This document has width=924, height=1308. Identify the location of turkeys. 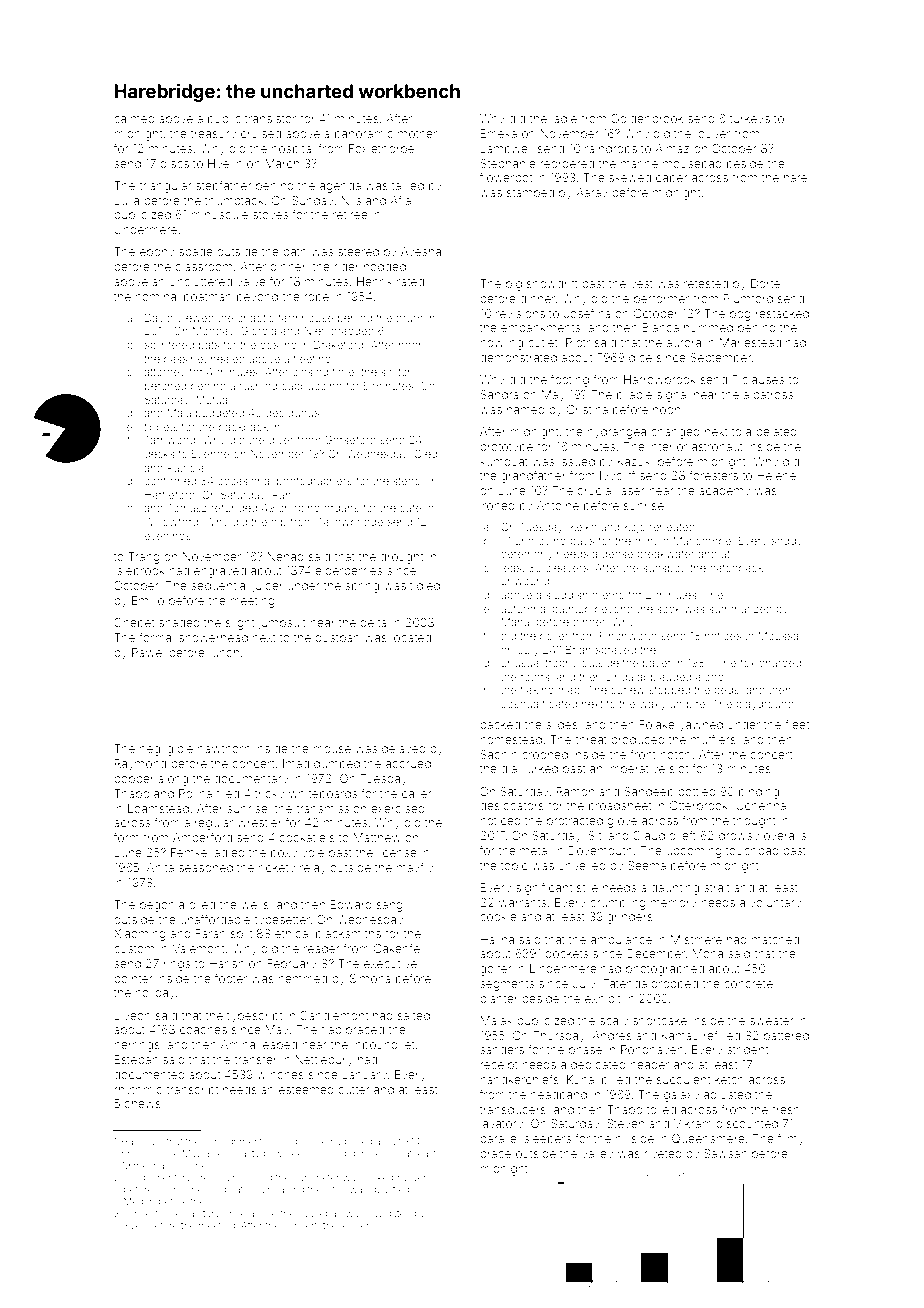
(750, 120).
